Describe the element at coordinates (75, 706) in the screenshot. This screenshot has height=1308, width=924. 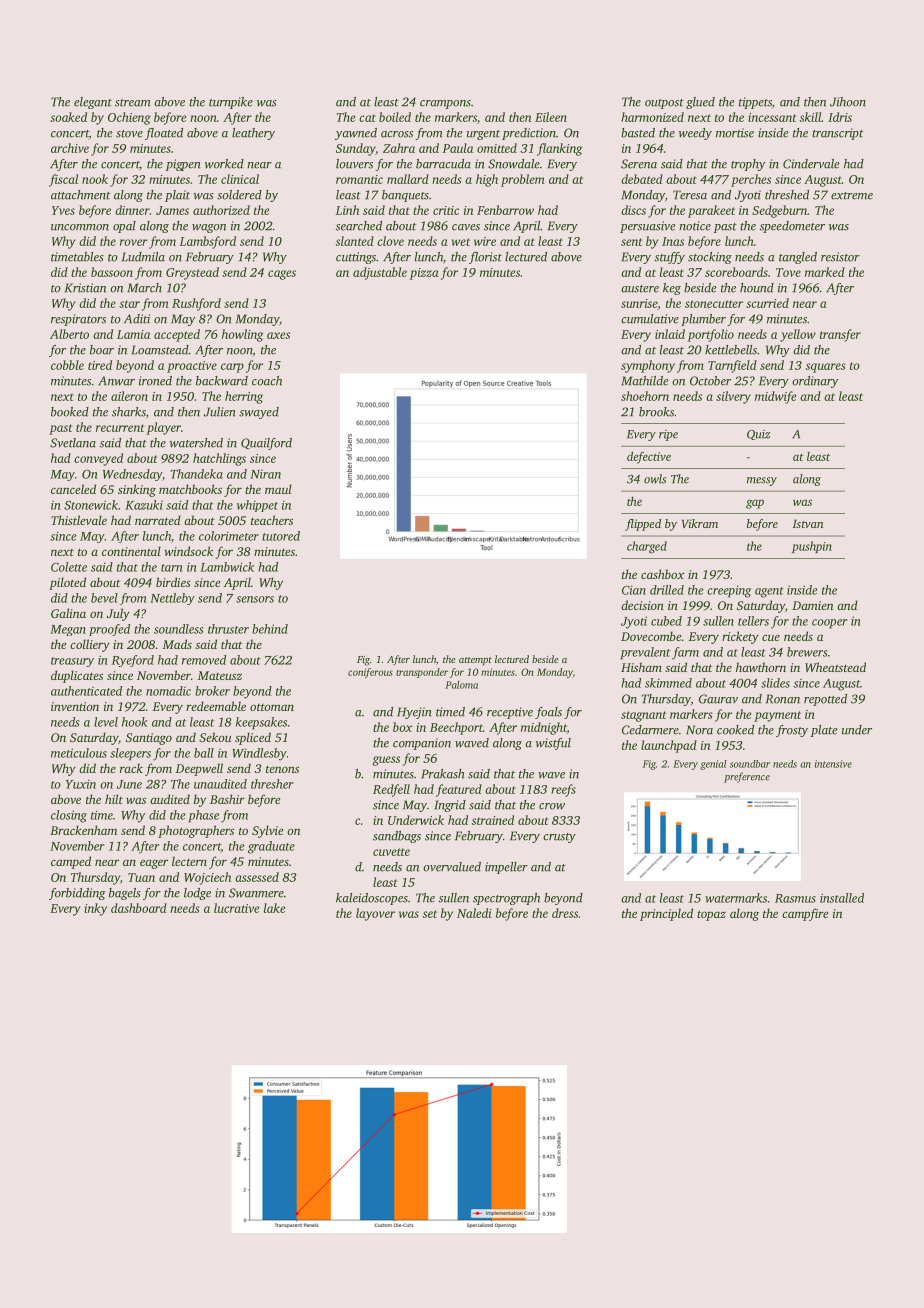
I see `invention` at that location.
